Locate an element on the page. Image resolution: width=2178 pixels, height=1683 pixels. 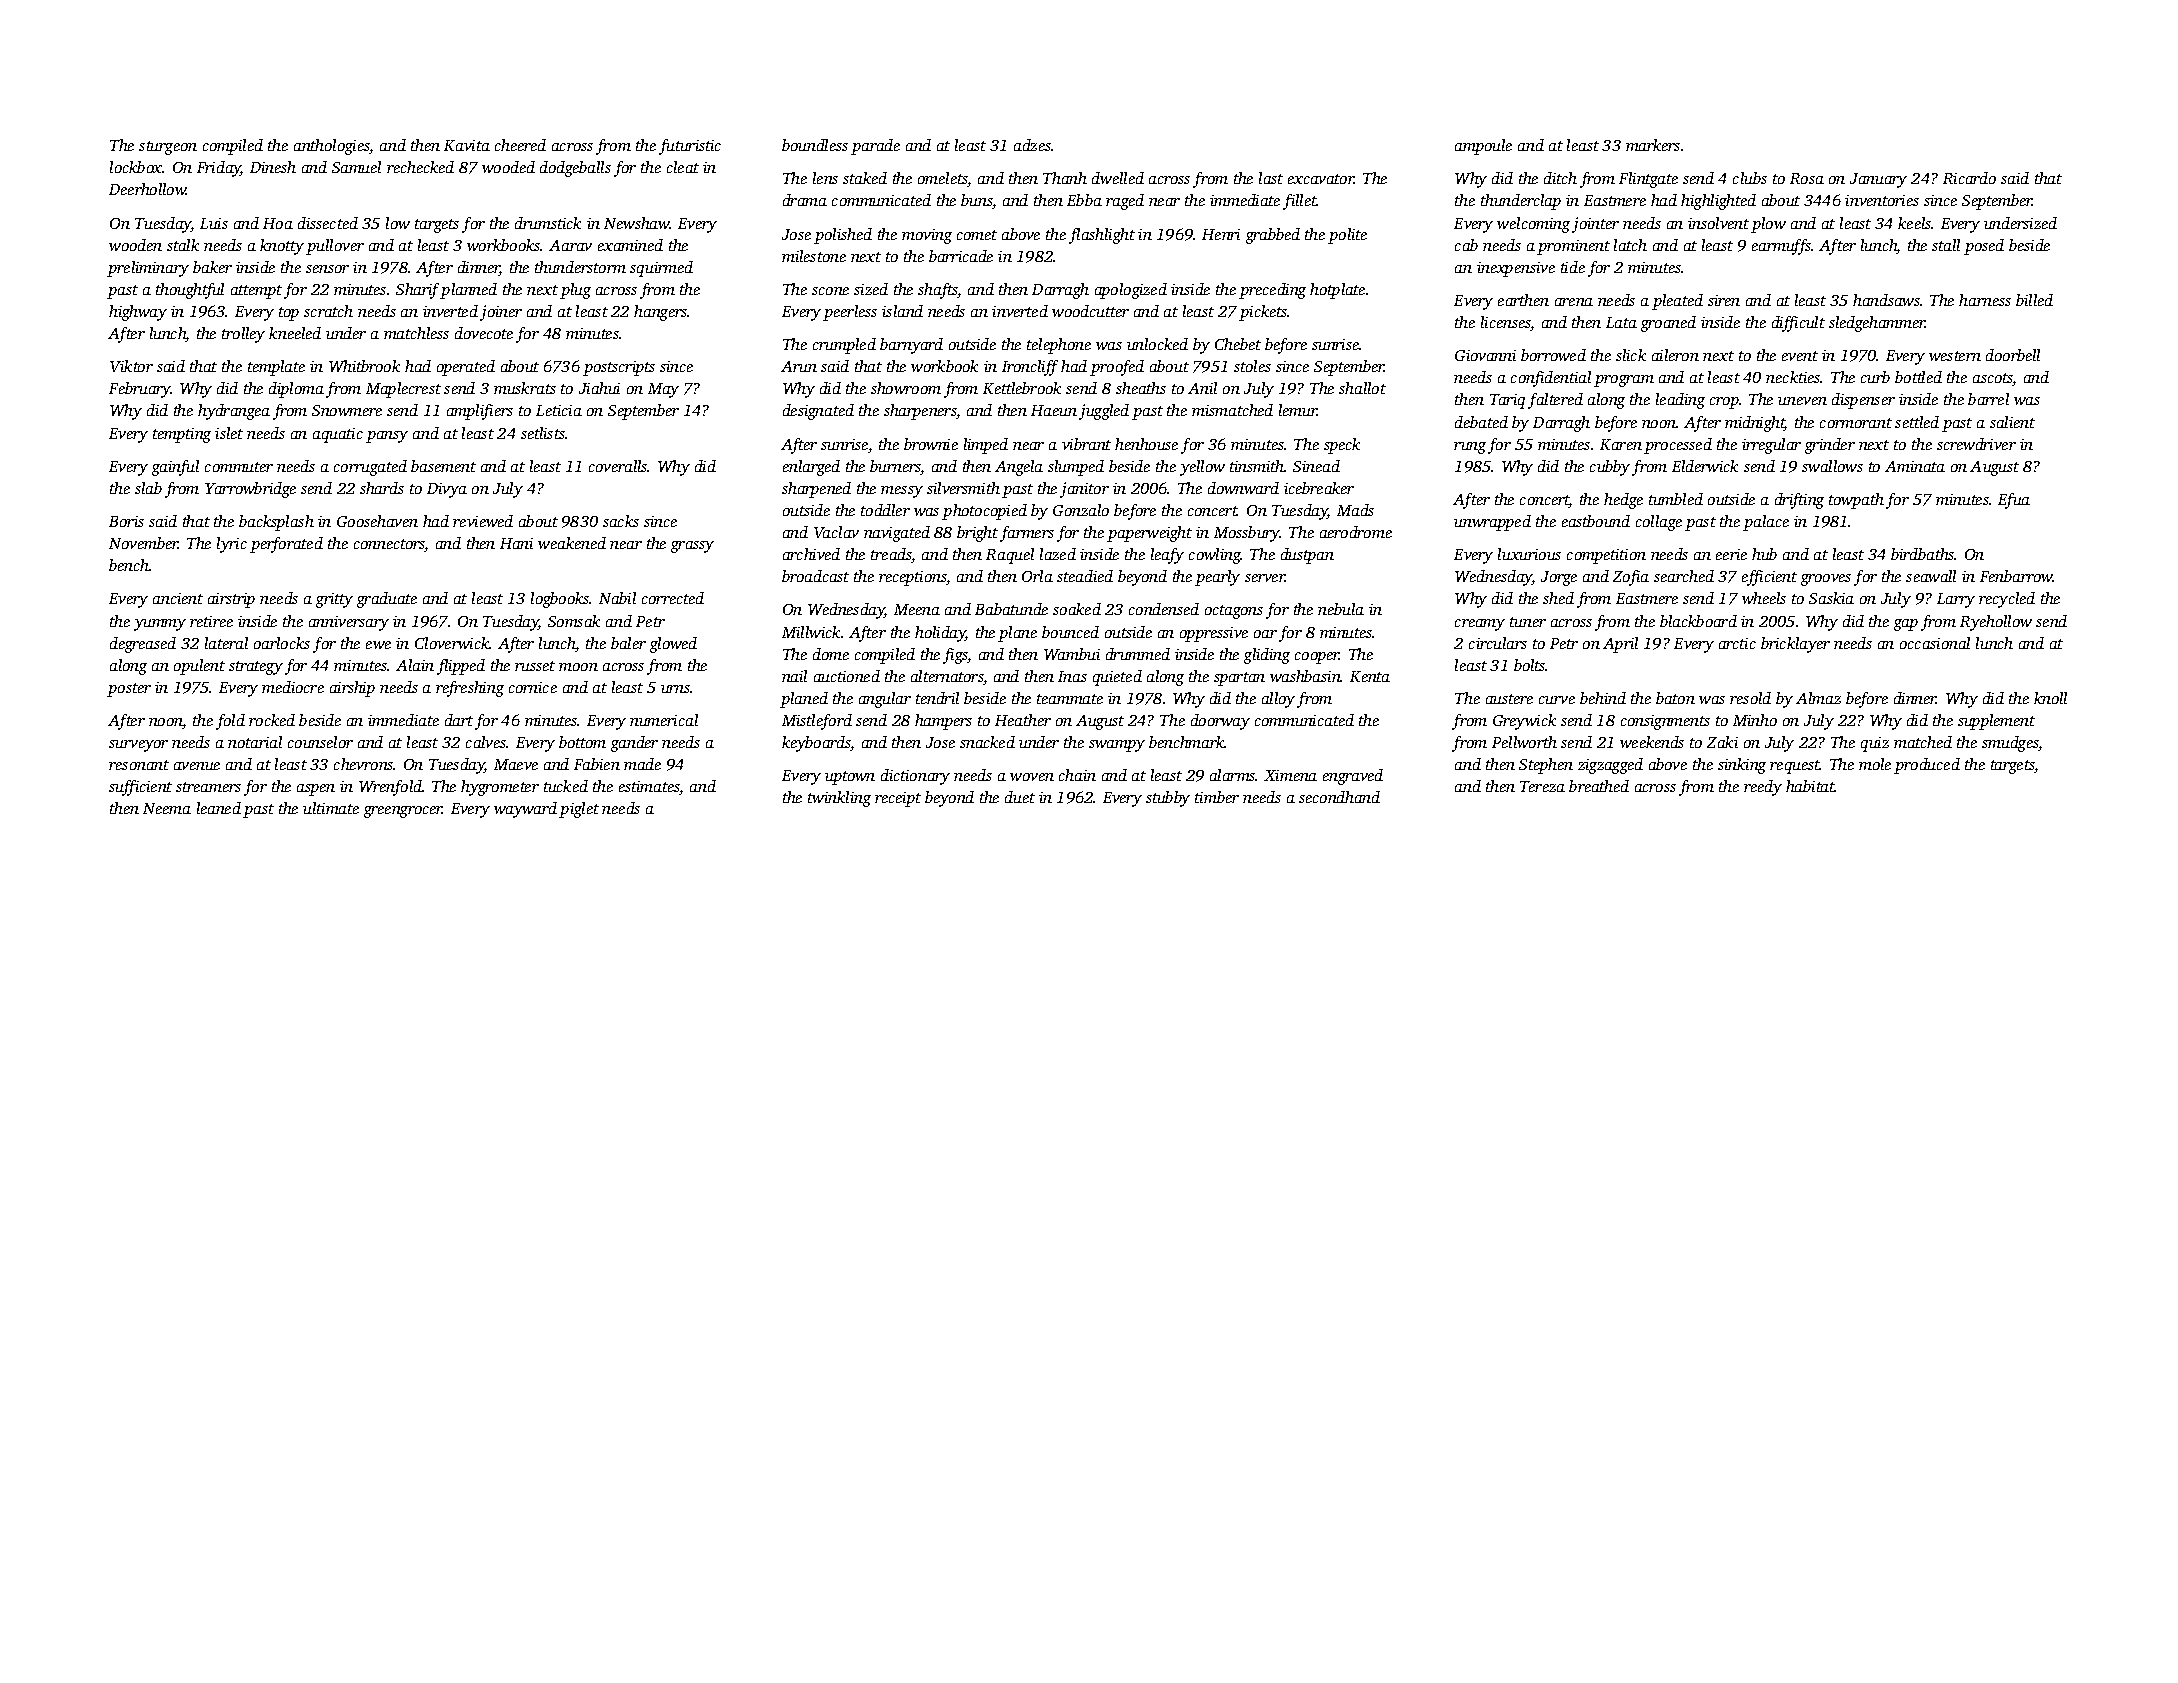
occasional is located at coordinates (1935, 643).
